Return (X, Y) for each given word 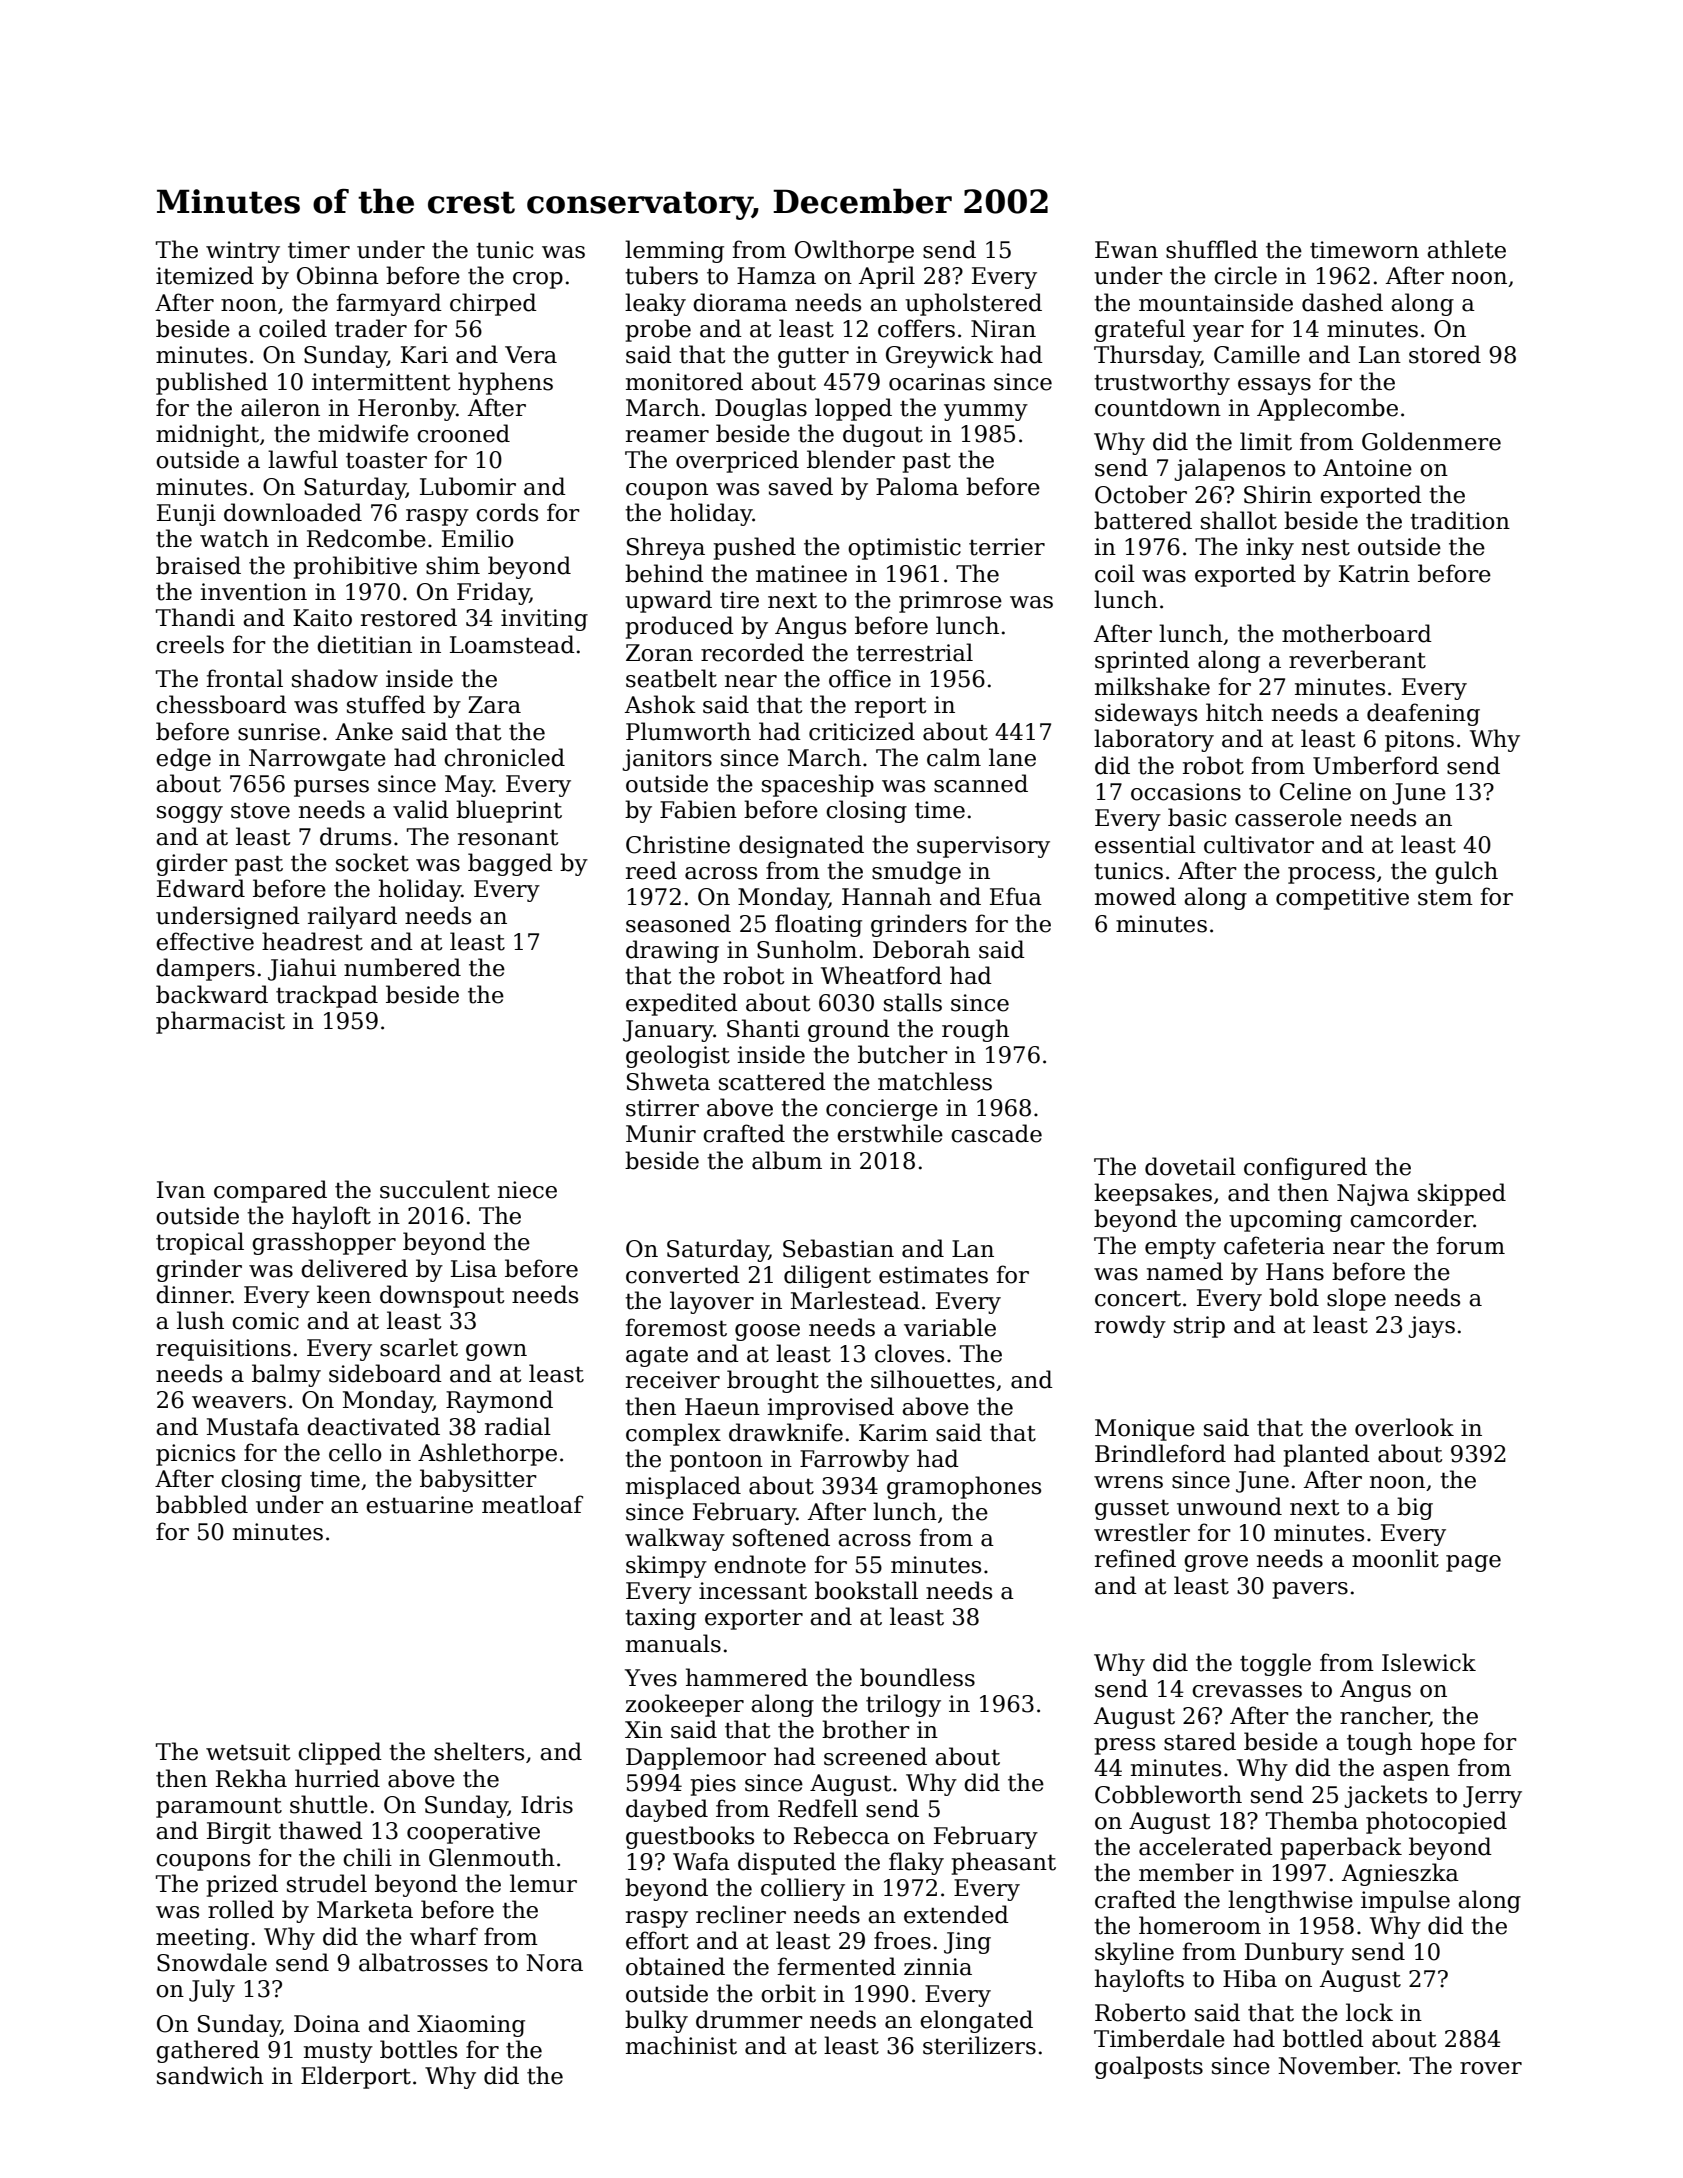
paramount (219, 1807)
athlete (1466, 249)
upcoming (1285, 1221)
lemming (674, 251)
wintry (243, 252)
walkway (675, 1539)
